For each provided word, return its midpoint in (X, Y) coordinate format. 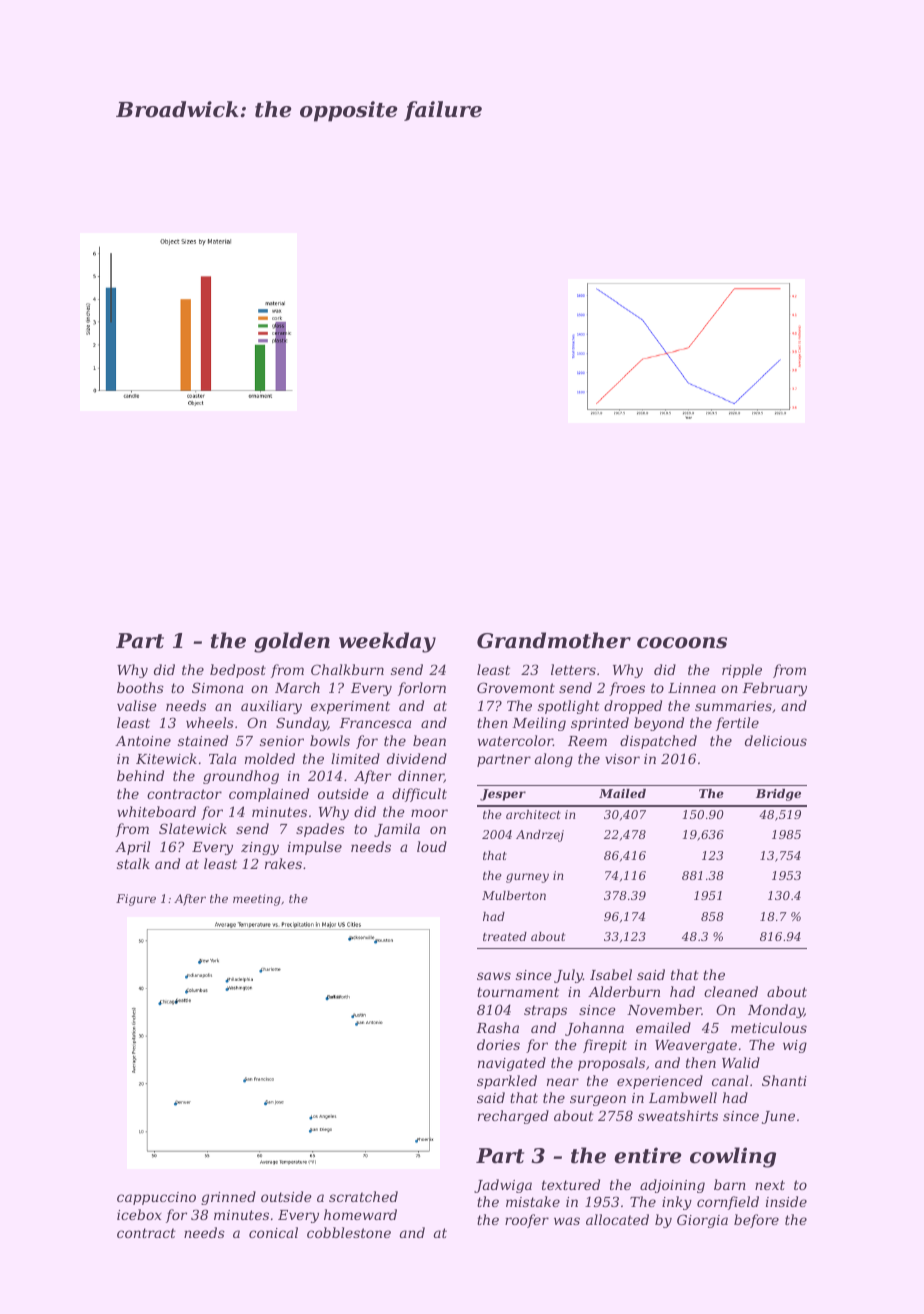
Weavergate (696, 1046)
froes (627, 689)
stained (203, 740)
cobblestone (349, 1232)
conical (273, 1232)
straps (545, 1011)
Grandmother (554, 640)
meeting (257, 900)
